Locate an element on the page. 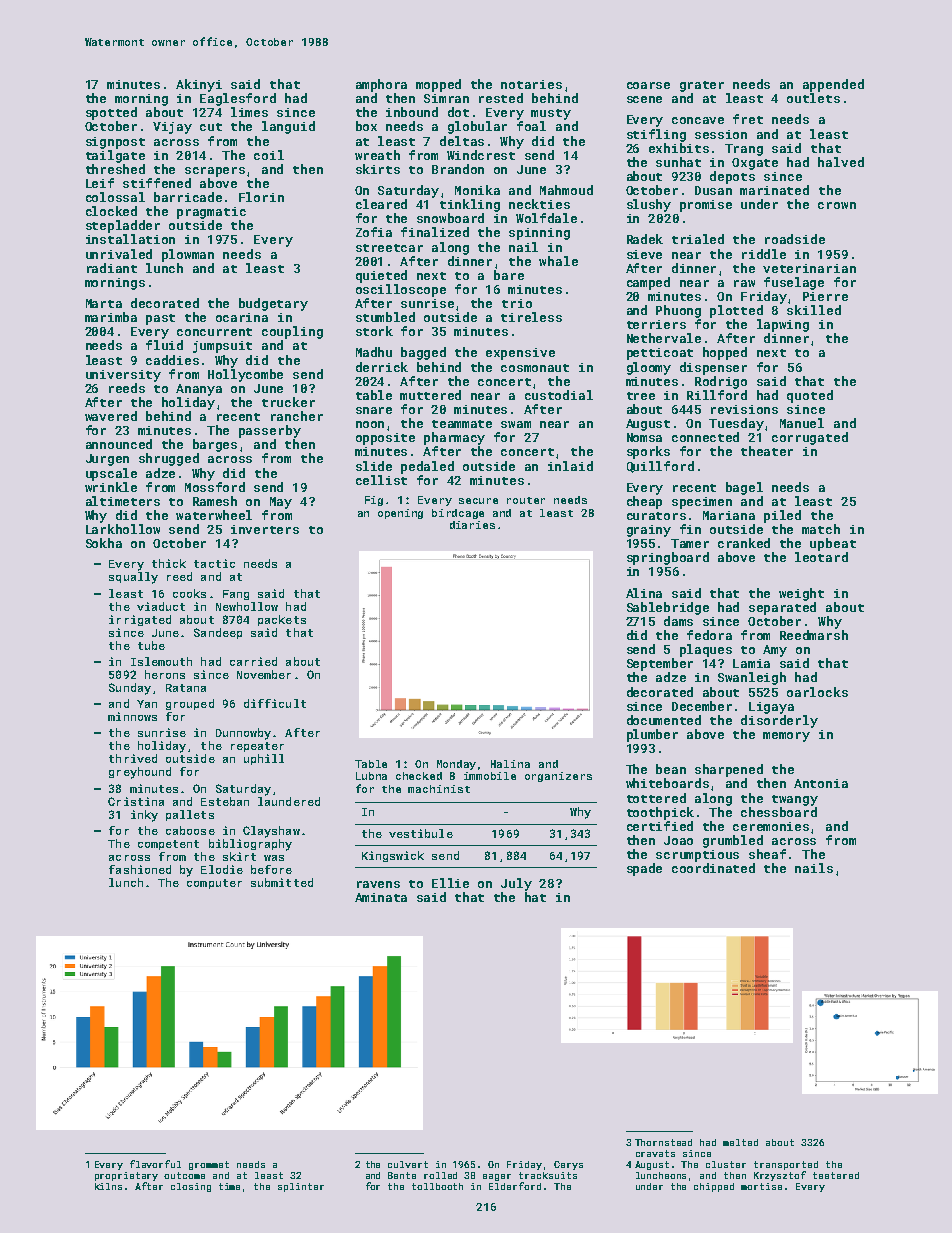 The height and width of the document is (1233, 952). splinter is located at coordinates (301, 1187).
